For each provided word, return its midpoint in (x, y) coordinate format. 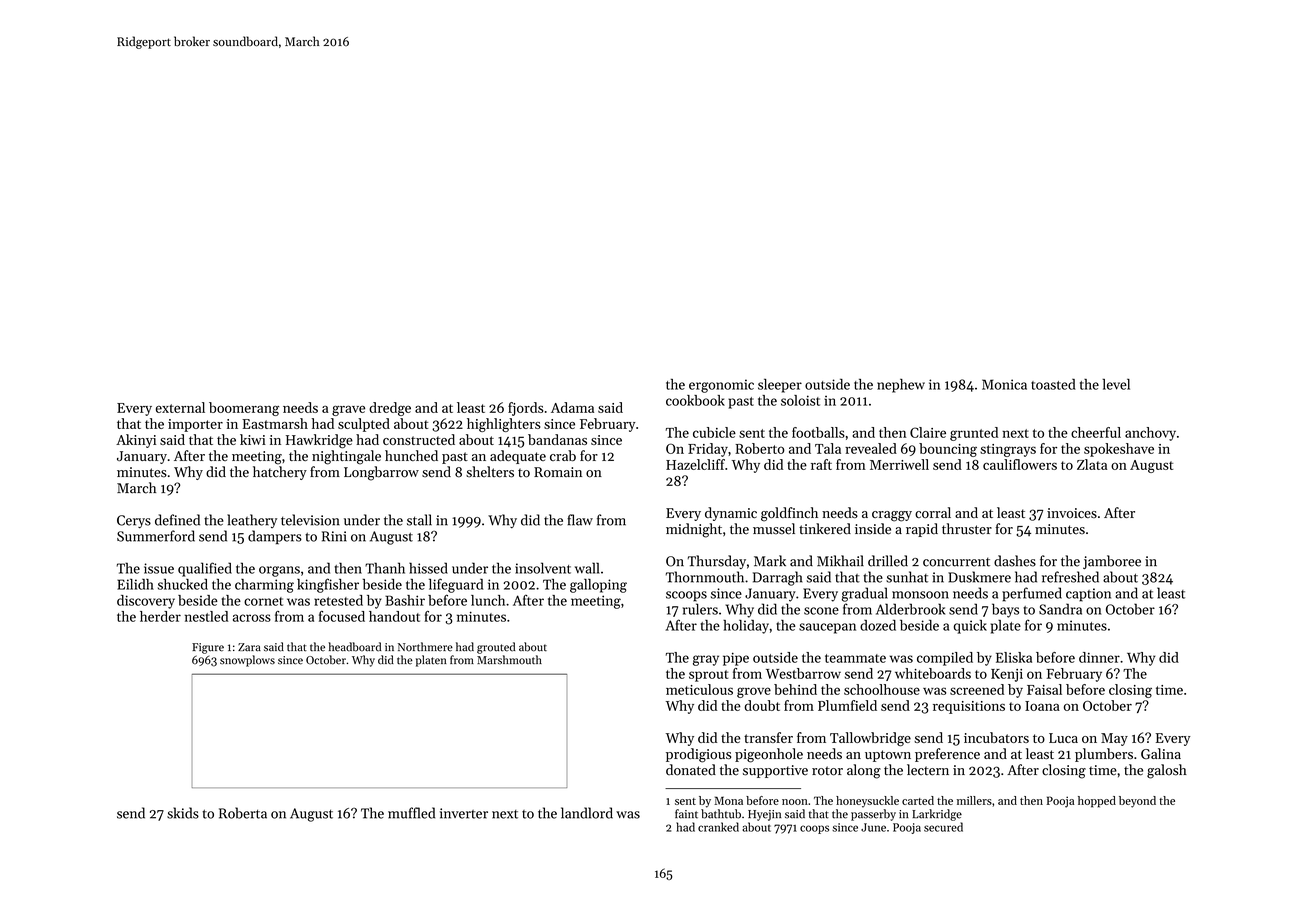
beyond (1137, 802)
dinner (1099, 657)
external (180, 407)
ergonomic (721, 386)
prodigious (698, 755)
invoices (1072, 513)
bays (1005, 610)
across (252, 618)
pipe (736, 659)
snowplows (247, 661)
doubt (762, 705)
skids (183, 813)
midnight (694, 530)
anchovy (1150, 434)
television (310, 520)
